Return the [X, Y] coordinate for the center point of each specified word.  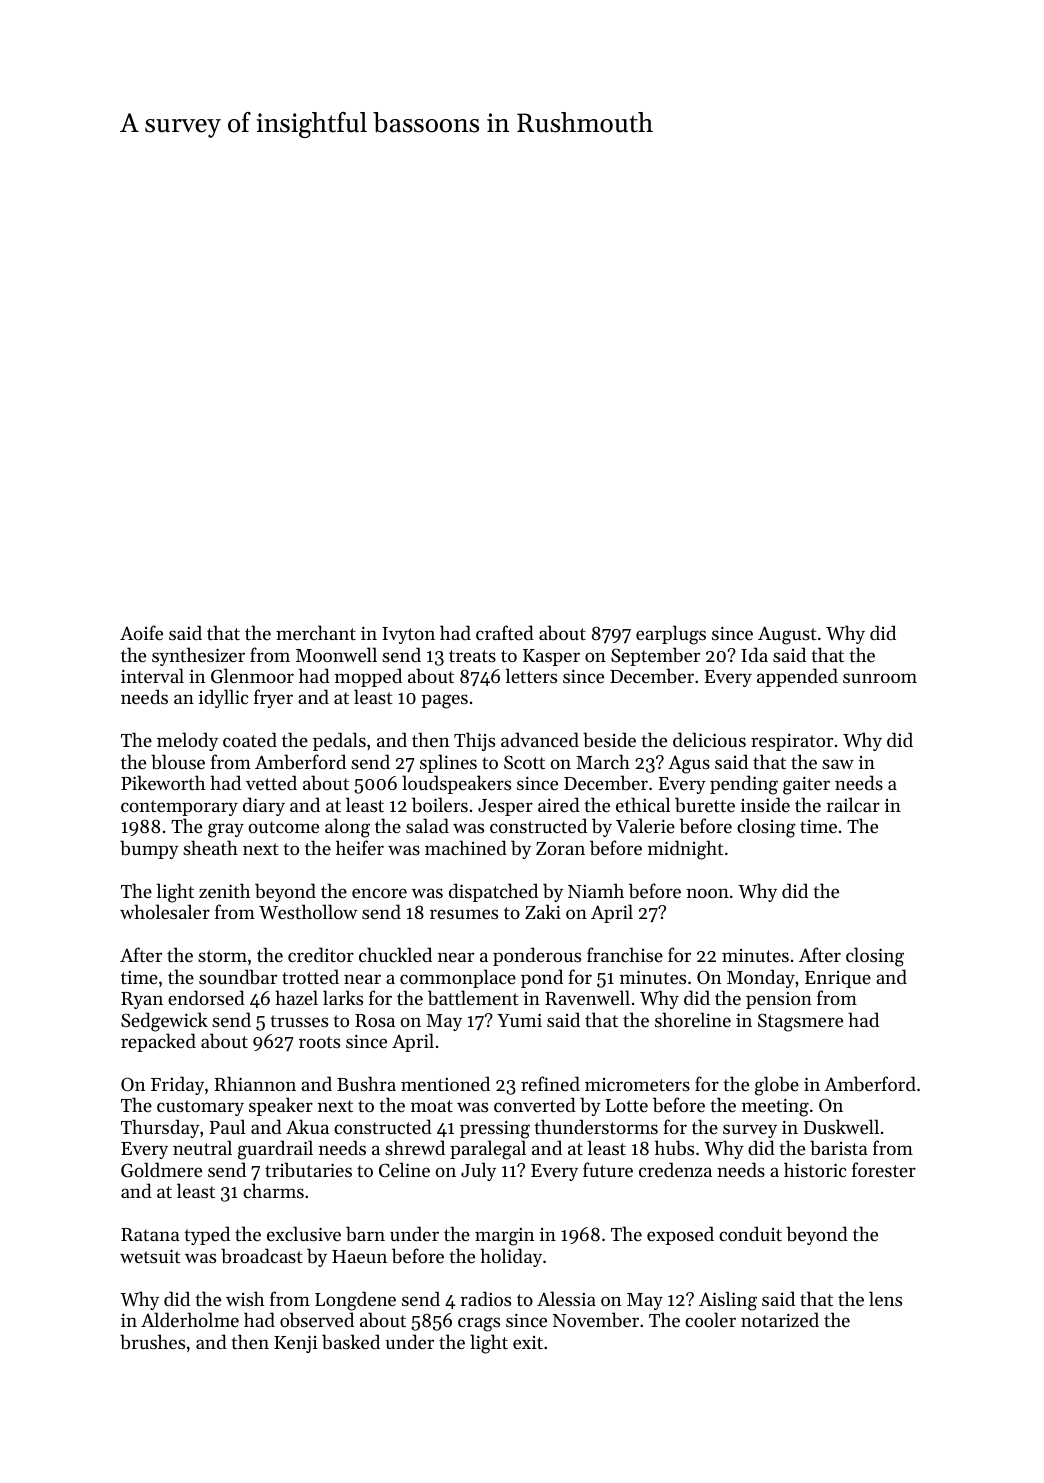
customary [200, 1108]
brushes [152, 1341]
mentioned [445, 1083]
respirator [792, 742]
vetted [271, 782]
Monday [761, 978]
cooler [710, 1319]
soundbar [238, 976]
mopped [368, 677]
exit [528, 1342]
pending [744, 785]
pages [445, 701]
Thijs [474, 741]
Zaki [543, 911]
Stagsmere [800, 1022]
